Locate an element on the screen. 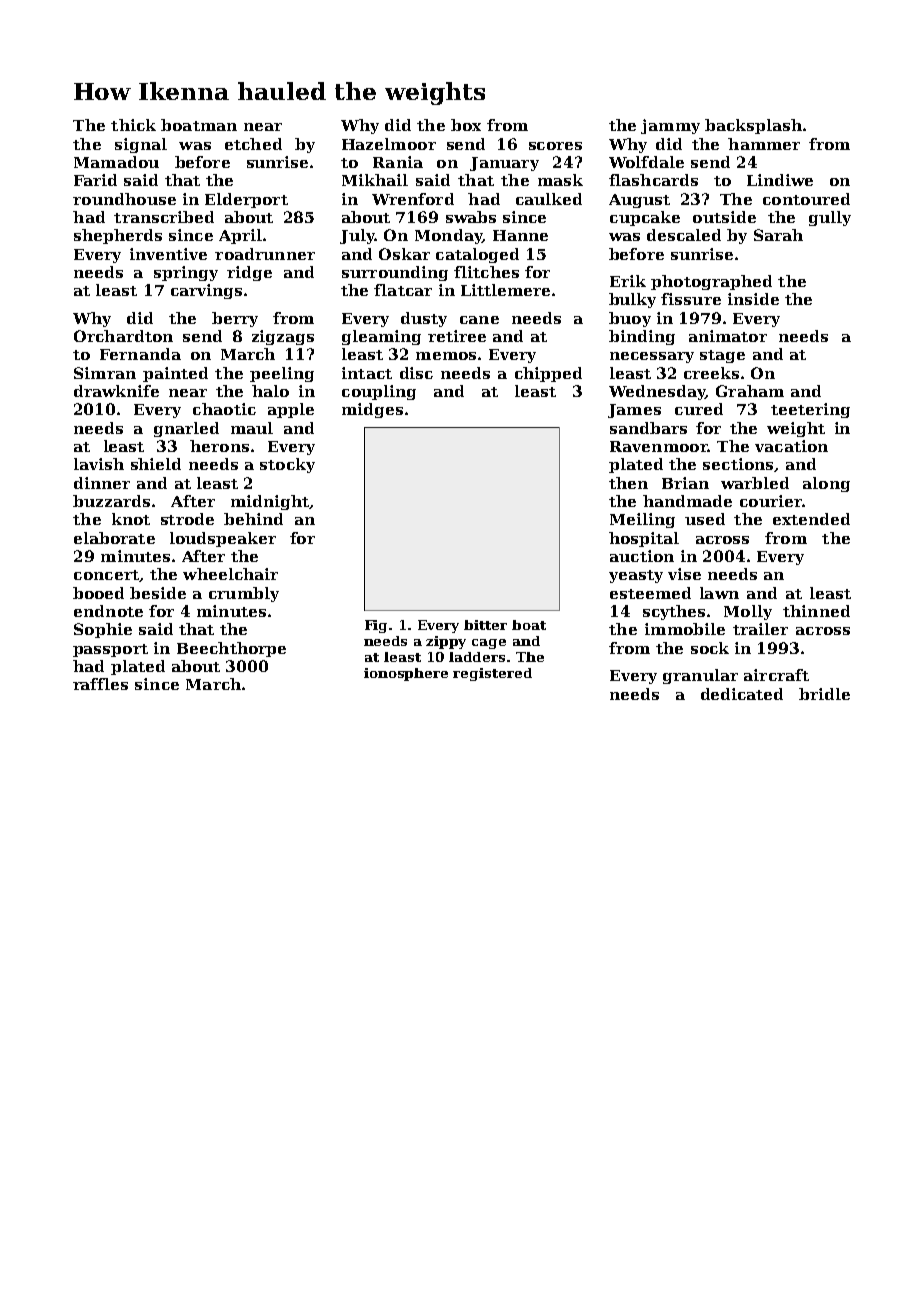 This screenshot has height=1308, width=924. Graham is located at coordinates (750, 391).
